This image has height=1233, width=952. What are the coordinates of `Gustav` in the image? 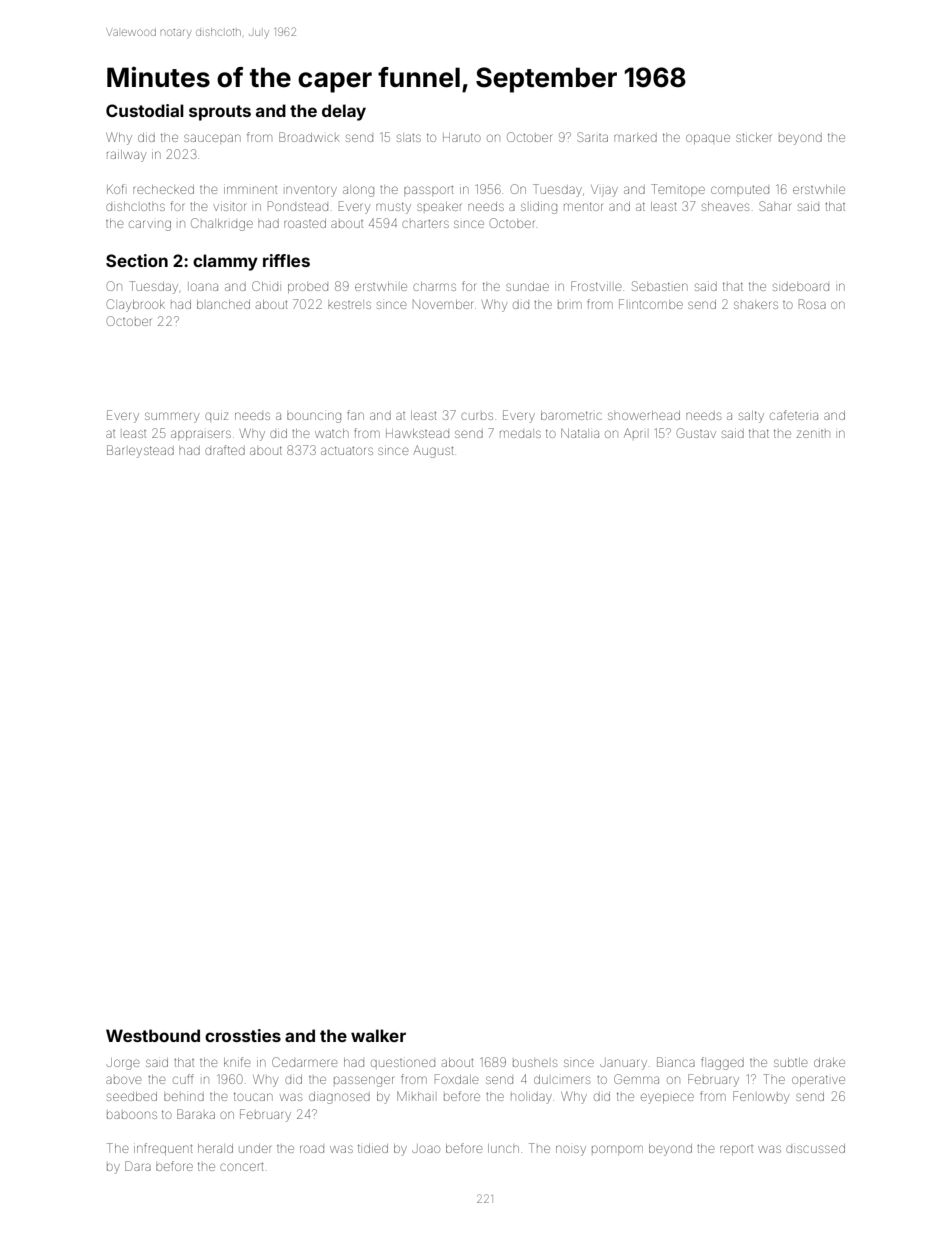 It's located at (696, 433).
